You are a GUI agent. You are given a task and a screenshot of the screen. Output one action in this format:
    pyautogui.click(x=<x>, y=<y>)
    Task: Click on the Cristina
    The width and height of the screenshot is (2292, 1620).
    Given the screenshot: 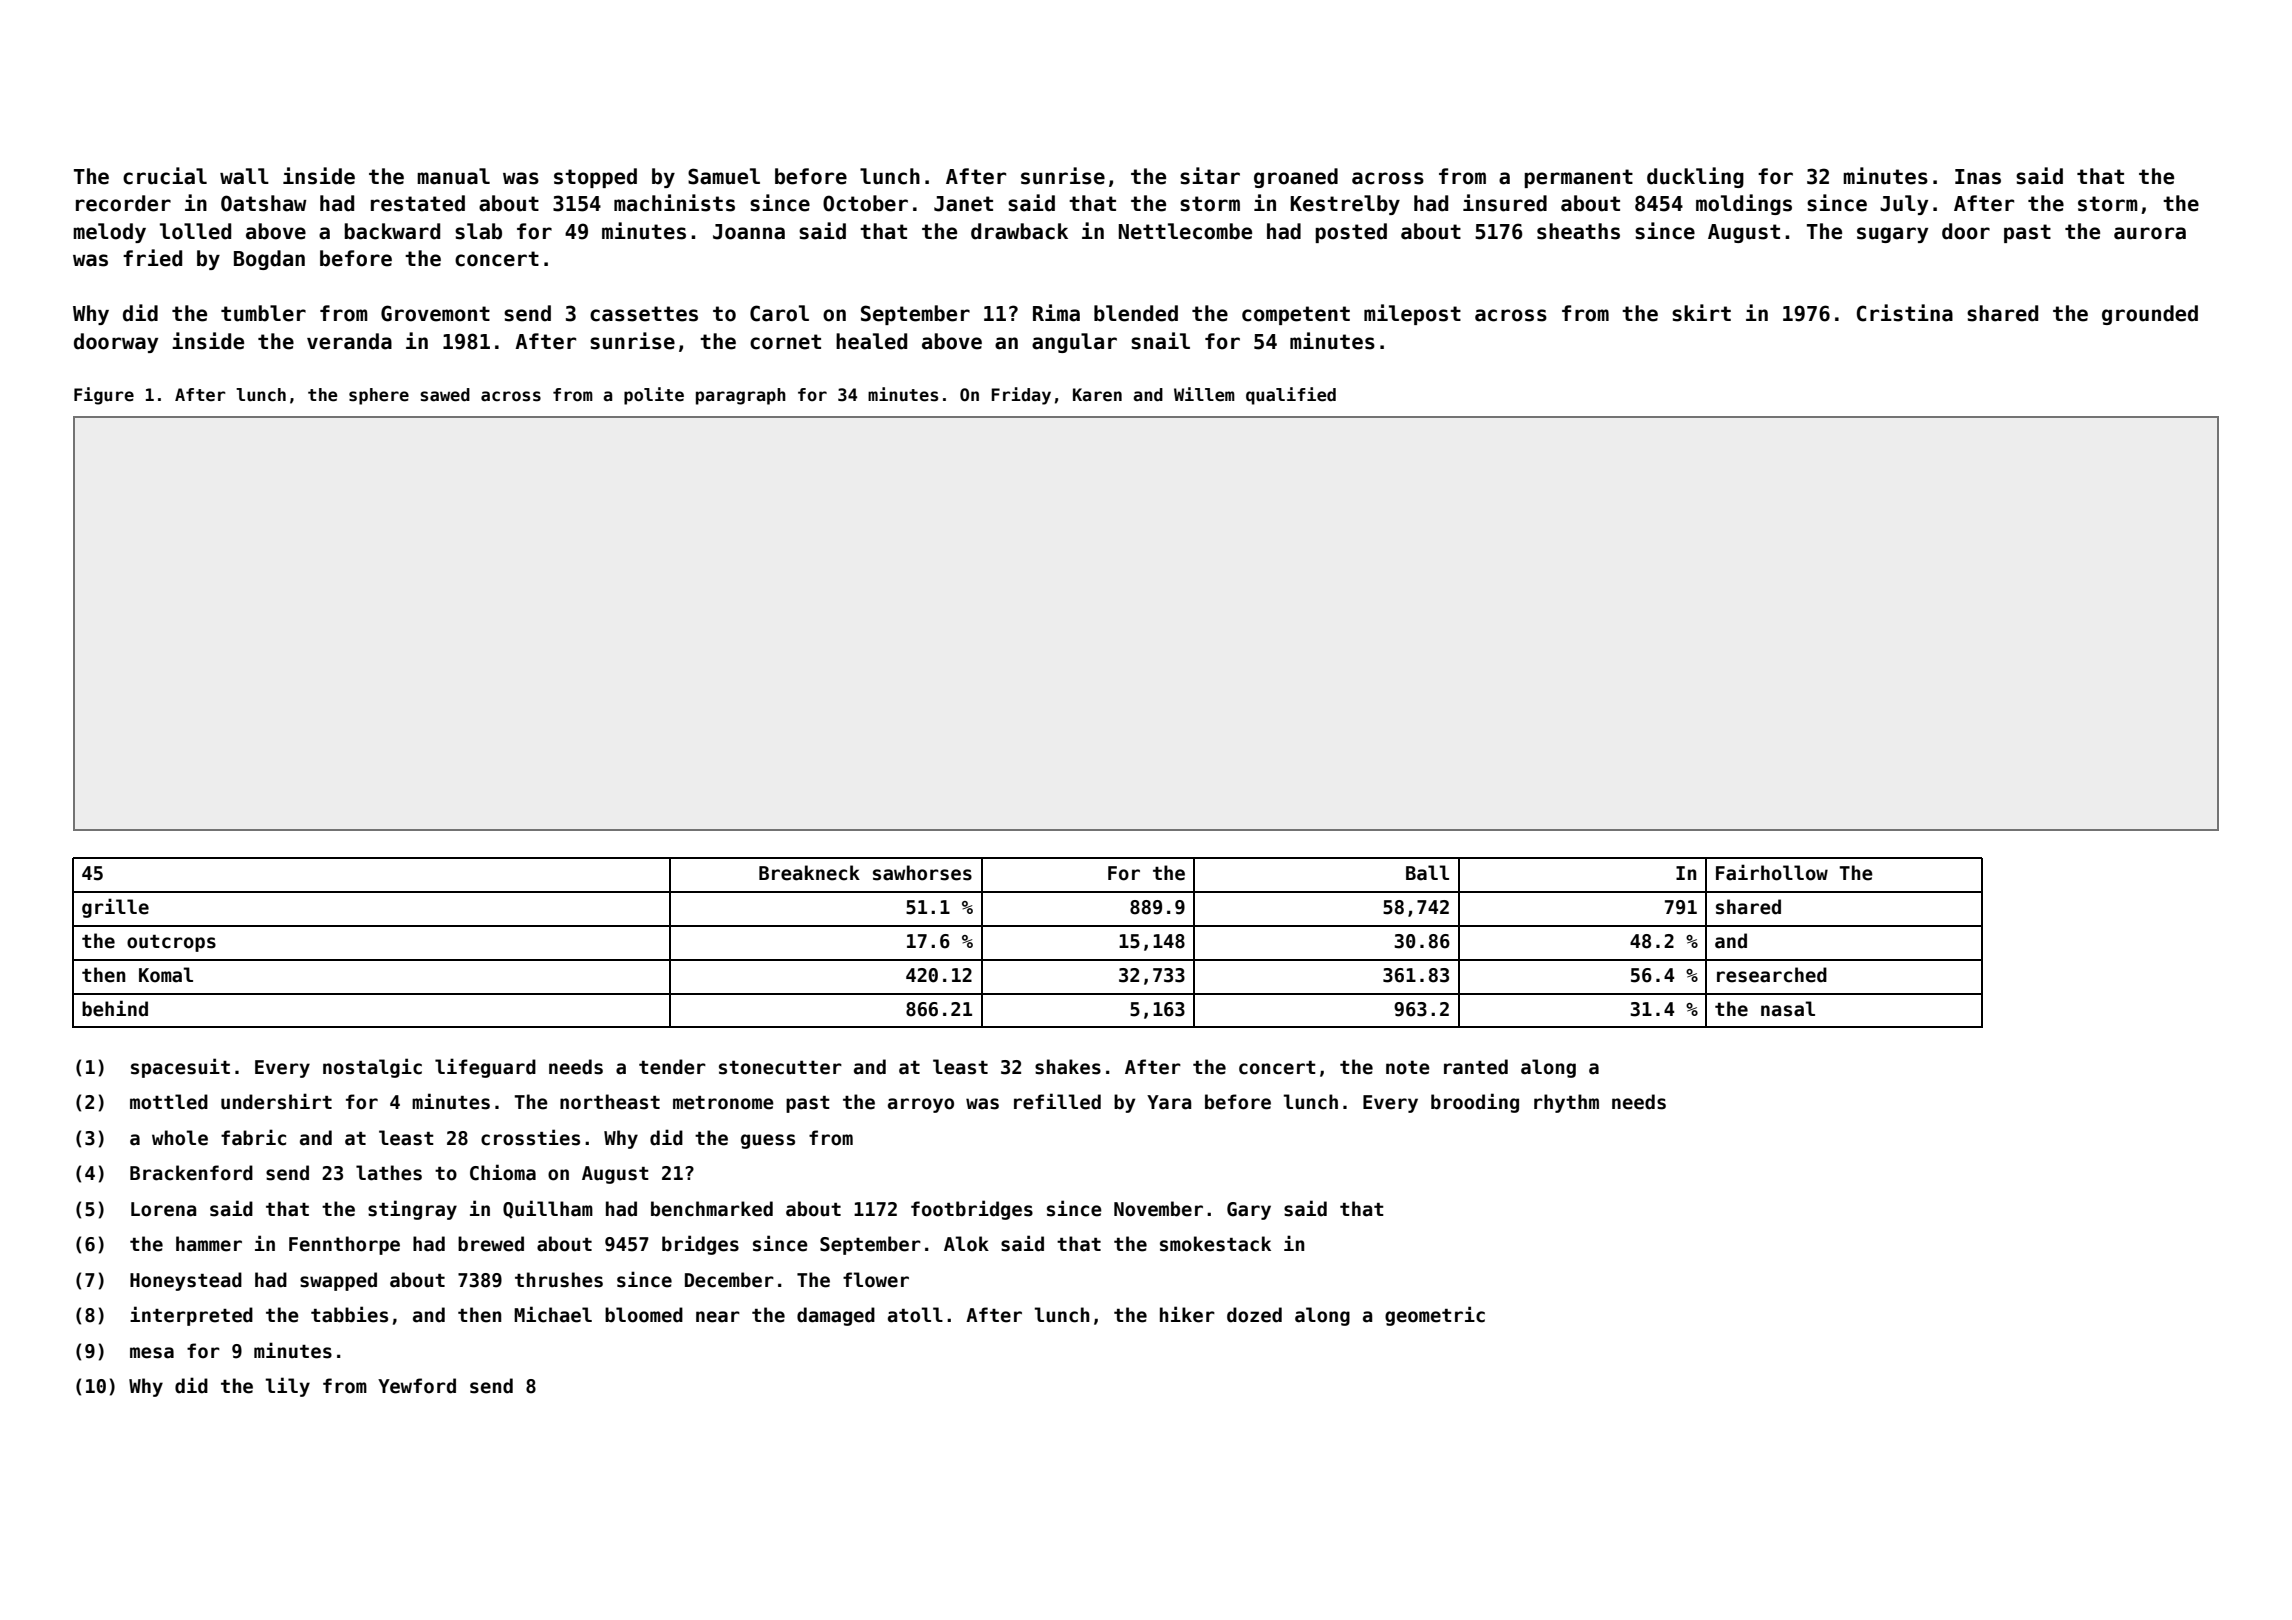 What is the action you would take?
    pyautogui.click(x=1905, y=313)
